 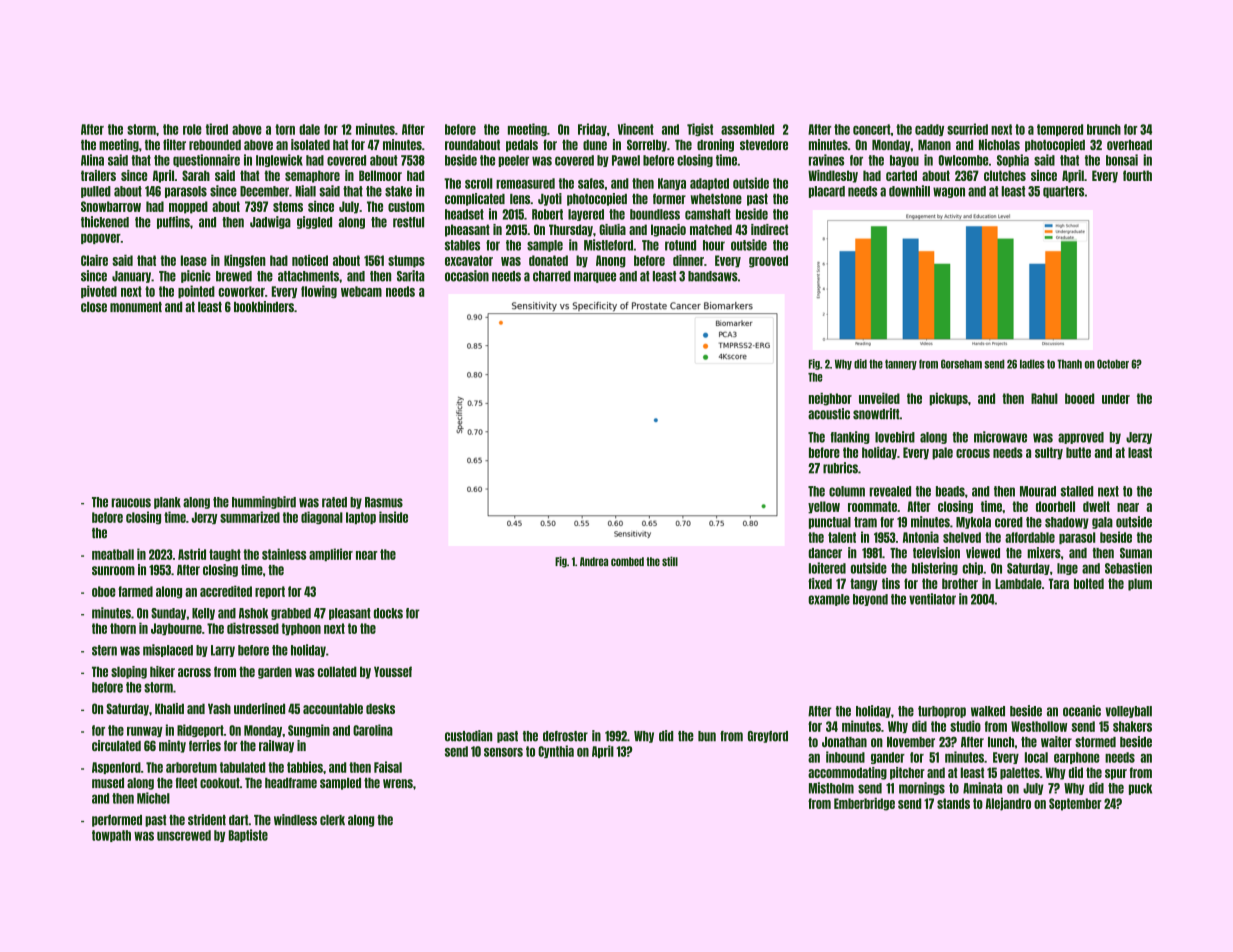 I want to click on volleyball, so click(x=1128, y=712).
